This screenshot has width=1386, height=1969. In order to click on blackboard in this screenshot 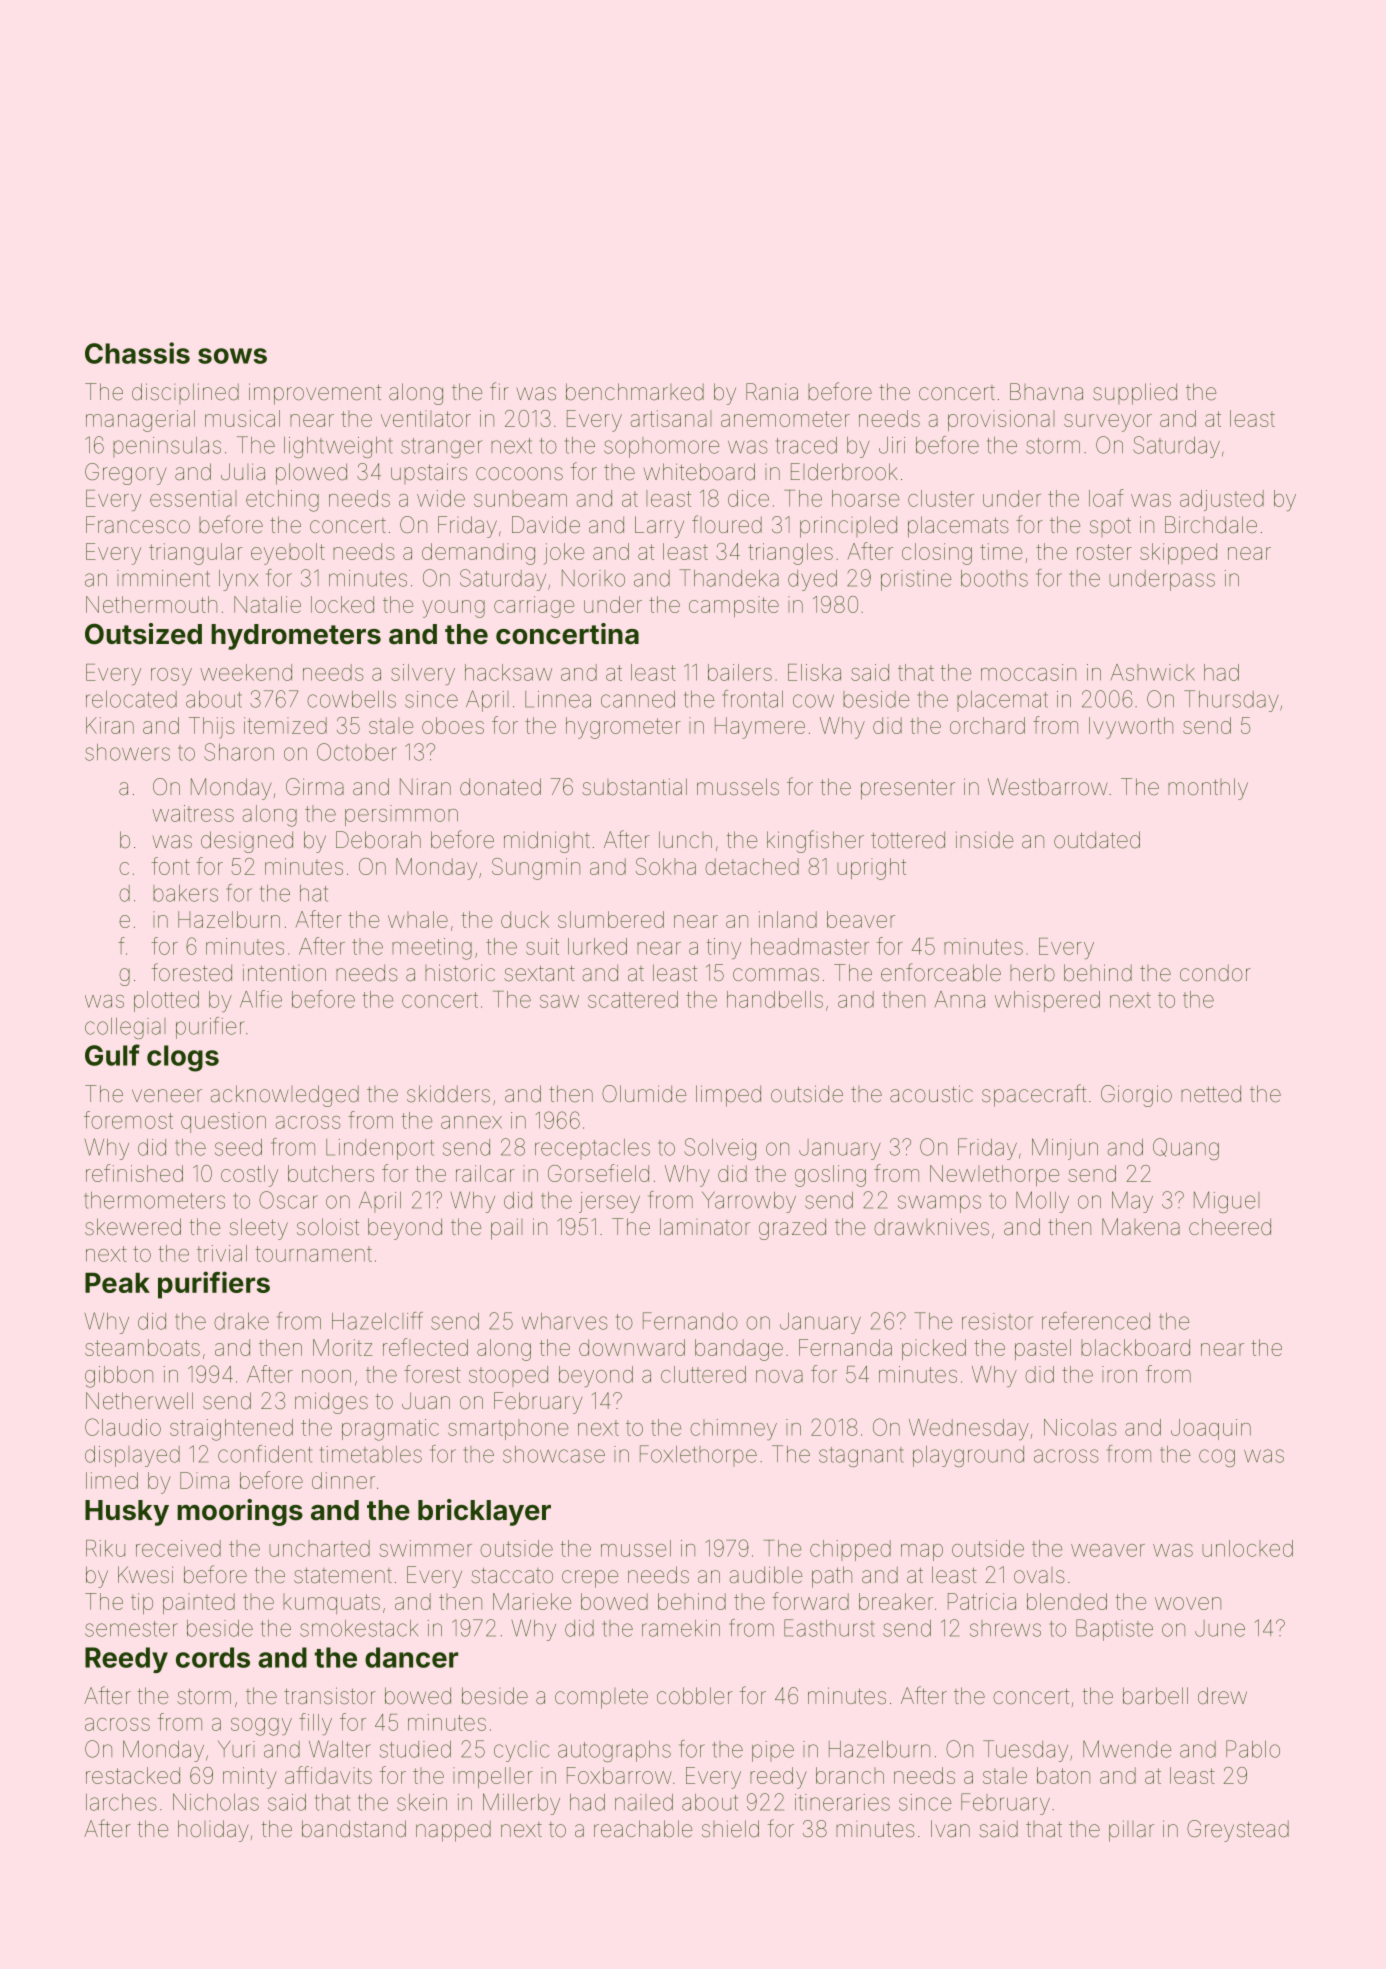, I will do `click(1135, 1347)`.
